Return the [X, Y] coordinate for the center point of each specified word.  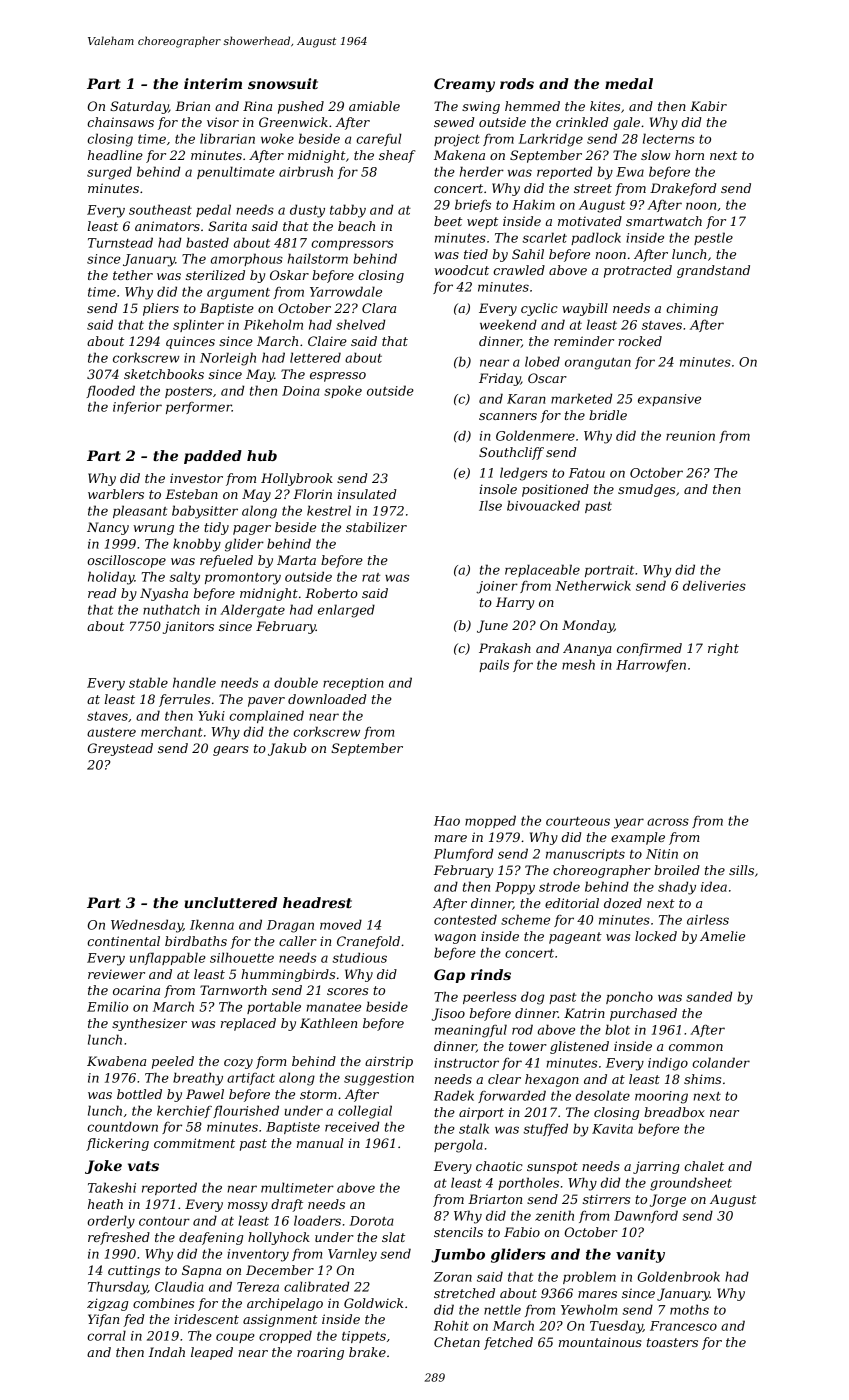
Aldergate [252, 611]
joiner [497, 587]
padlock [596, 238]
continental [123, 941]
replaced [248, 1024]
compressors [352, 245]
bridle [608, 415]
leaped [212, 1353]
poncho [629, 997]
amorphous [247, 259]
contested [465, 919]
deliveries [714, 585]
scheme [525, 919]
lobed [542, 361]
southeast [160, 209]
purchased [643, 1014]
